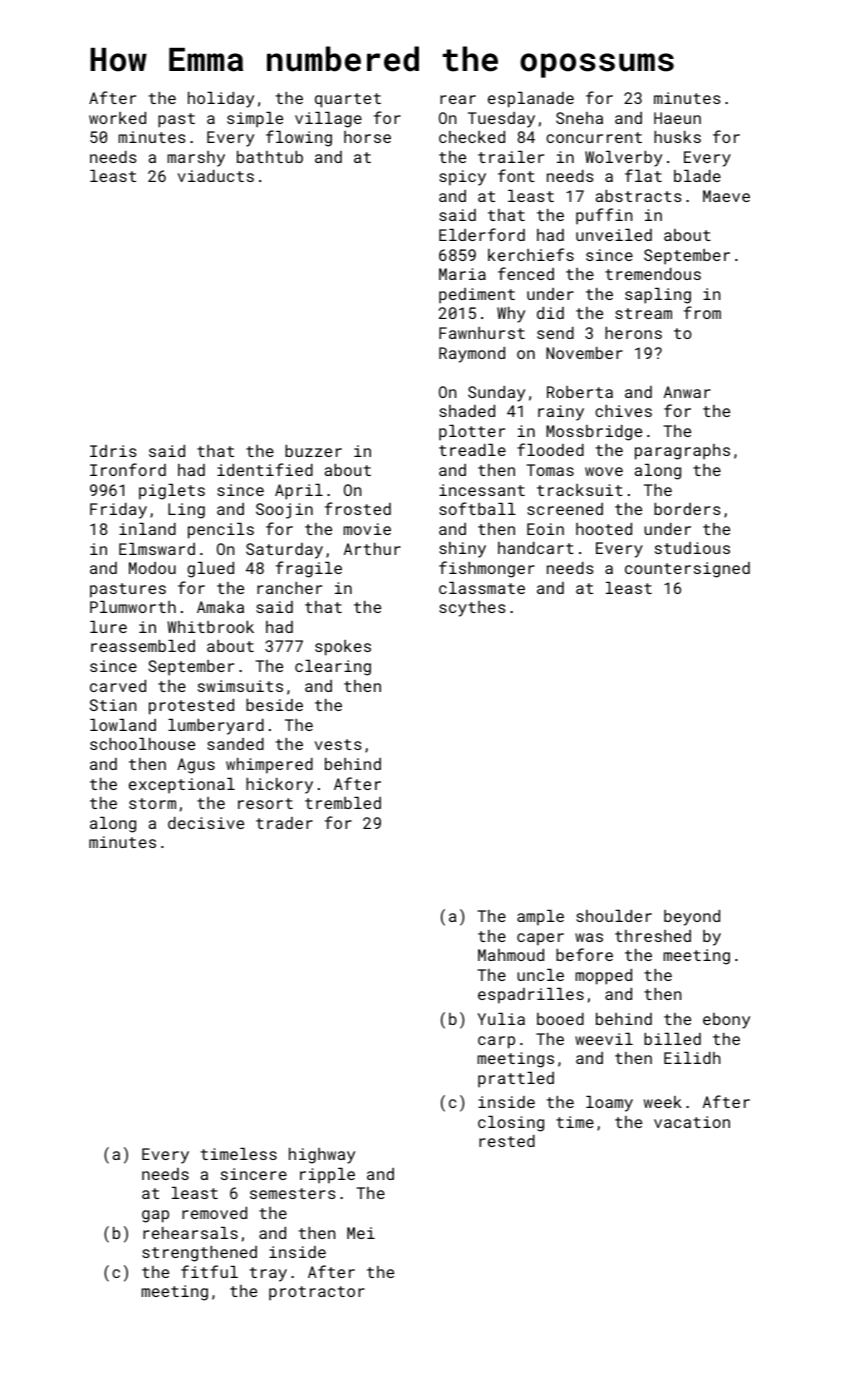 The image size is (849, 1400). What do you see at coordinates (196, 766) in the screenshot?
I see `Agus` at bounding box center [196, 766].
